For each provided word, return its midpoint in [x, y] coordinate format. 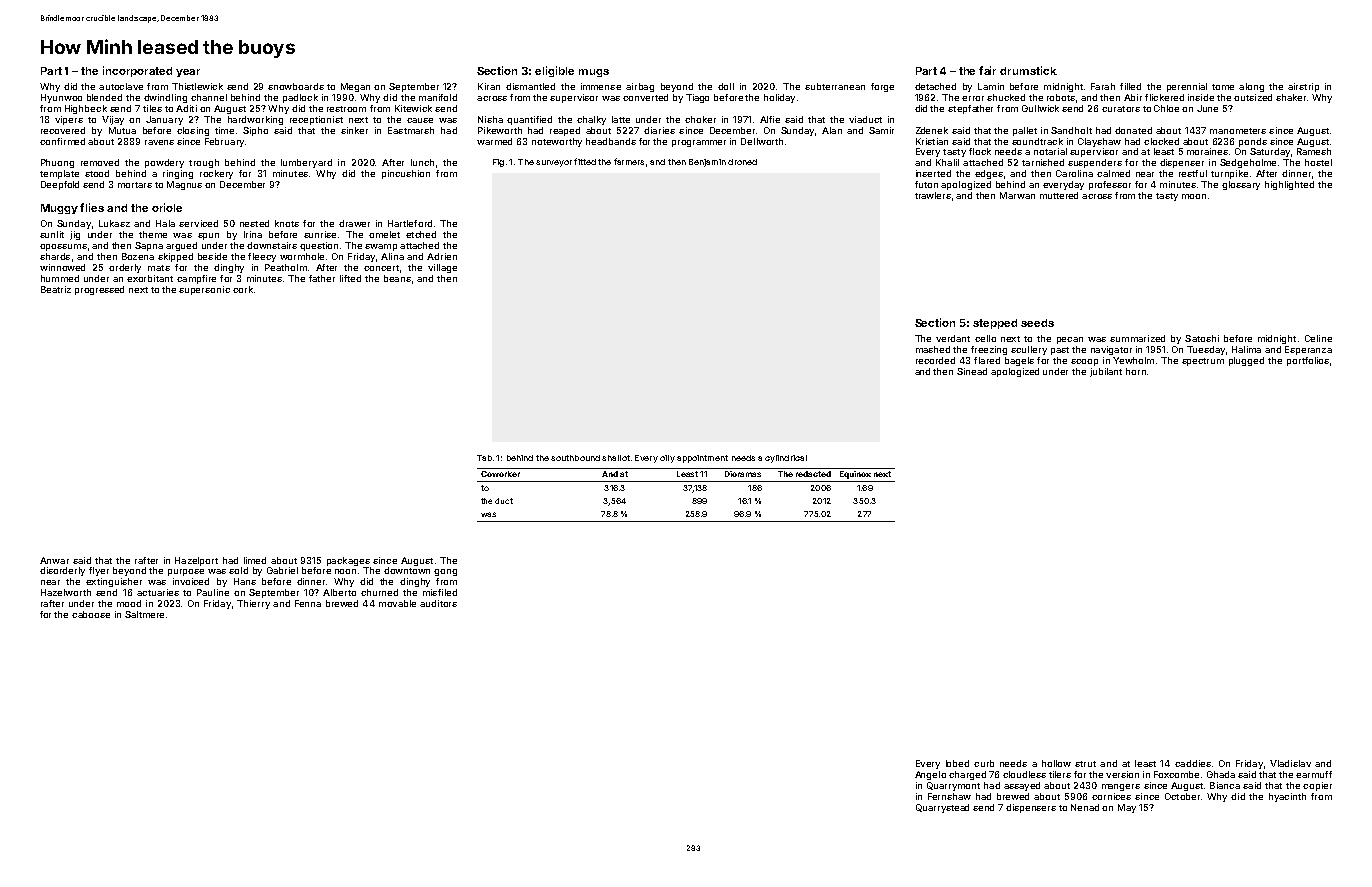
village [442, 268]
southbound [575, 458]
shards [55, 256]
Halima [1246, 349]
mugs [594, 73]
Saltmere [144, 614]
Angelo [930, 775]
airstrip [1303, 87]
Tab [484, 458]
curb [984, 763]
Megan [355, 87]
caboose [91, 614]
